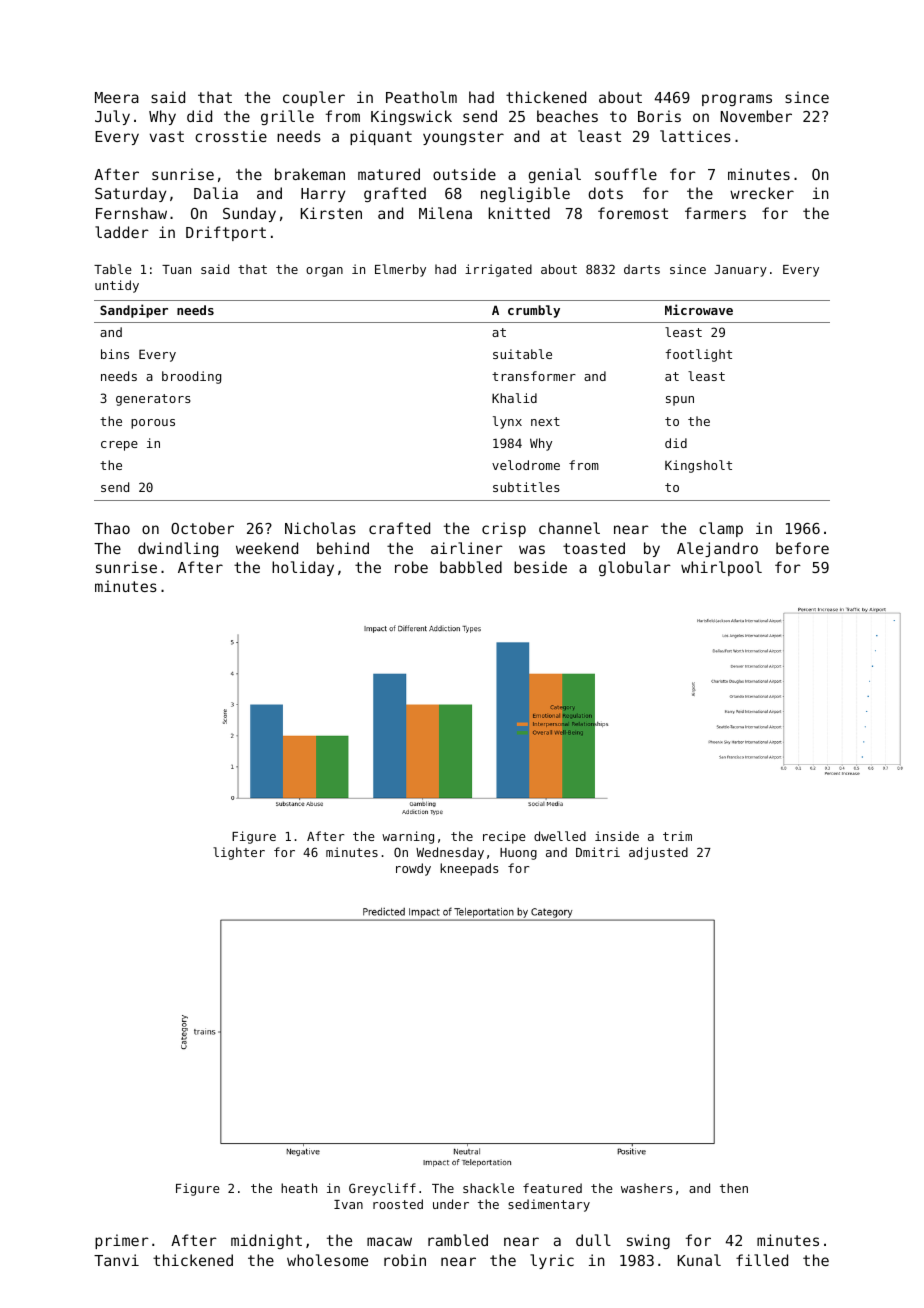  Describe the element at coordinates (802, 548) in the image. I see `before` at that location.
